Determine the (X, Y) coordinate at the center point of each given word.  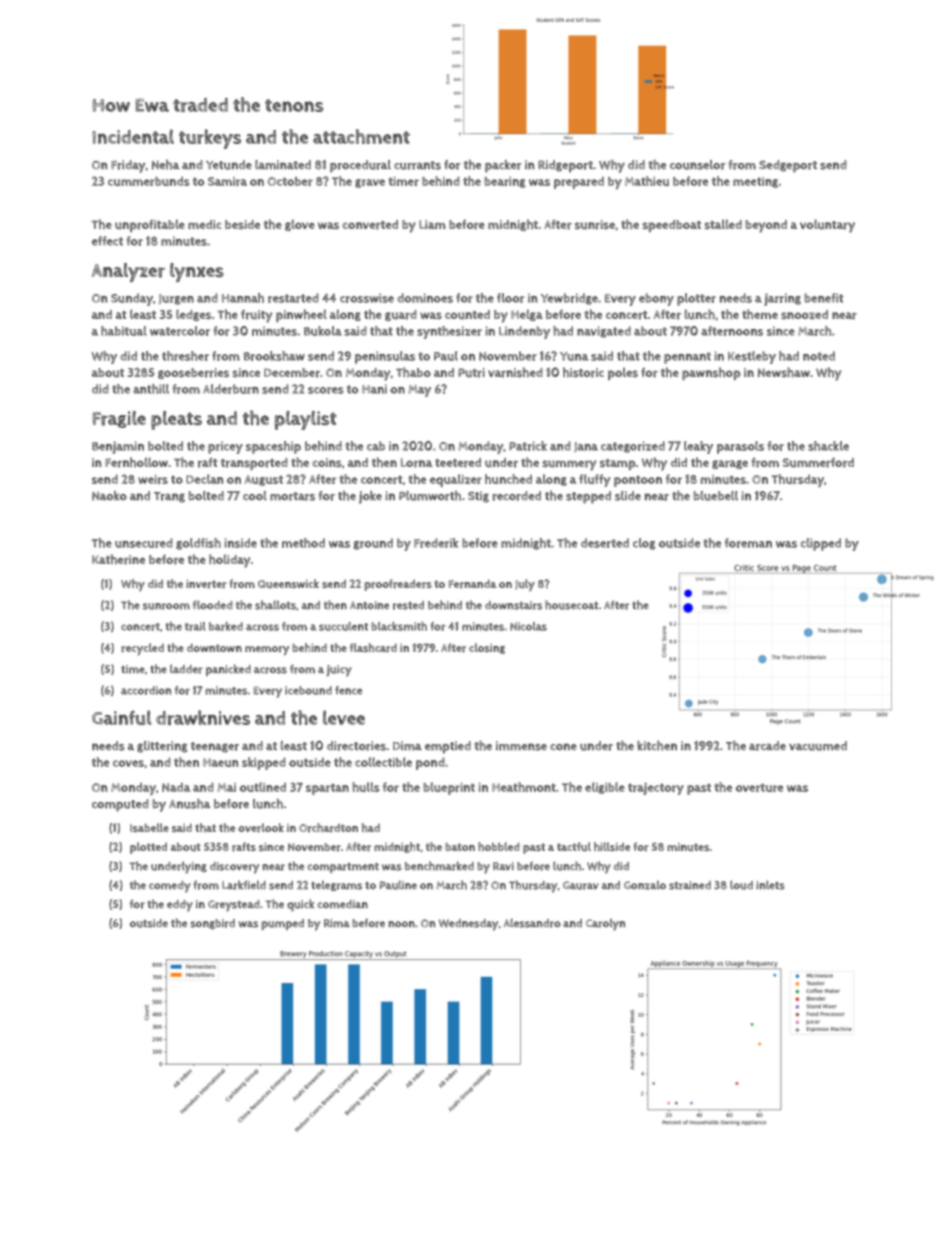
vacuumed (818, 746)
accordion (146, 690)
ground (373, 544)
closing (487, 648)
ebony (656, 299)
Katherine (118, 559)
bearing (505, 182)
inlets (770, 885)
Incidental (133, 136)
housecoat (571, 605)
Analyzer (128, 272)
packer (503, 166)
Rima (337, 923)
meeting (755, 182)
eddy (180, 906)
